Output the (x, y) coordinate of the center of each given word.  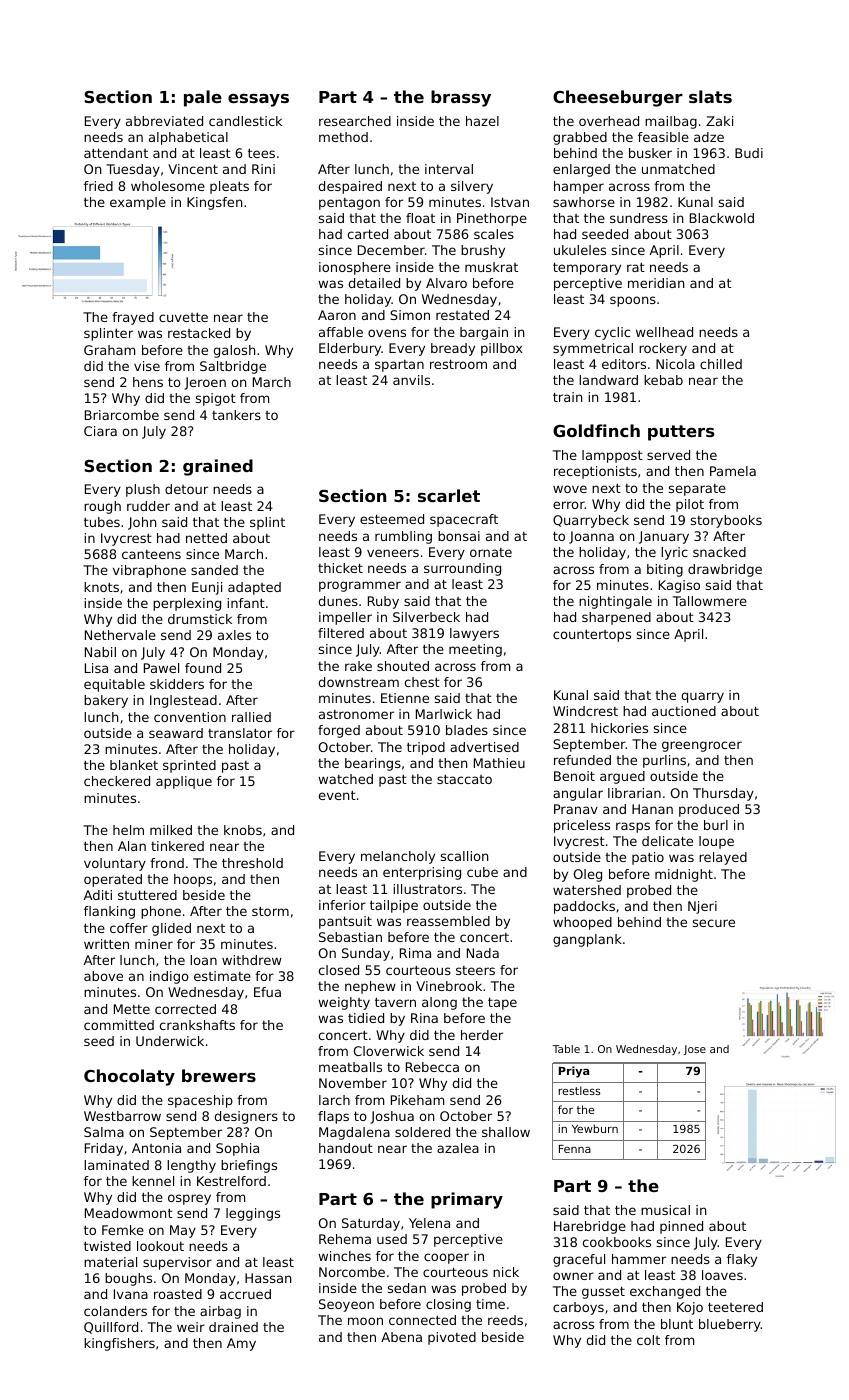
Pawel (161, 668)
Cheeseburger (618, 98)
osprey (189, 1199)
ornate (491, 552)
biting (665, 570)
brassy (461, 98)
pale (203, 98)
